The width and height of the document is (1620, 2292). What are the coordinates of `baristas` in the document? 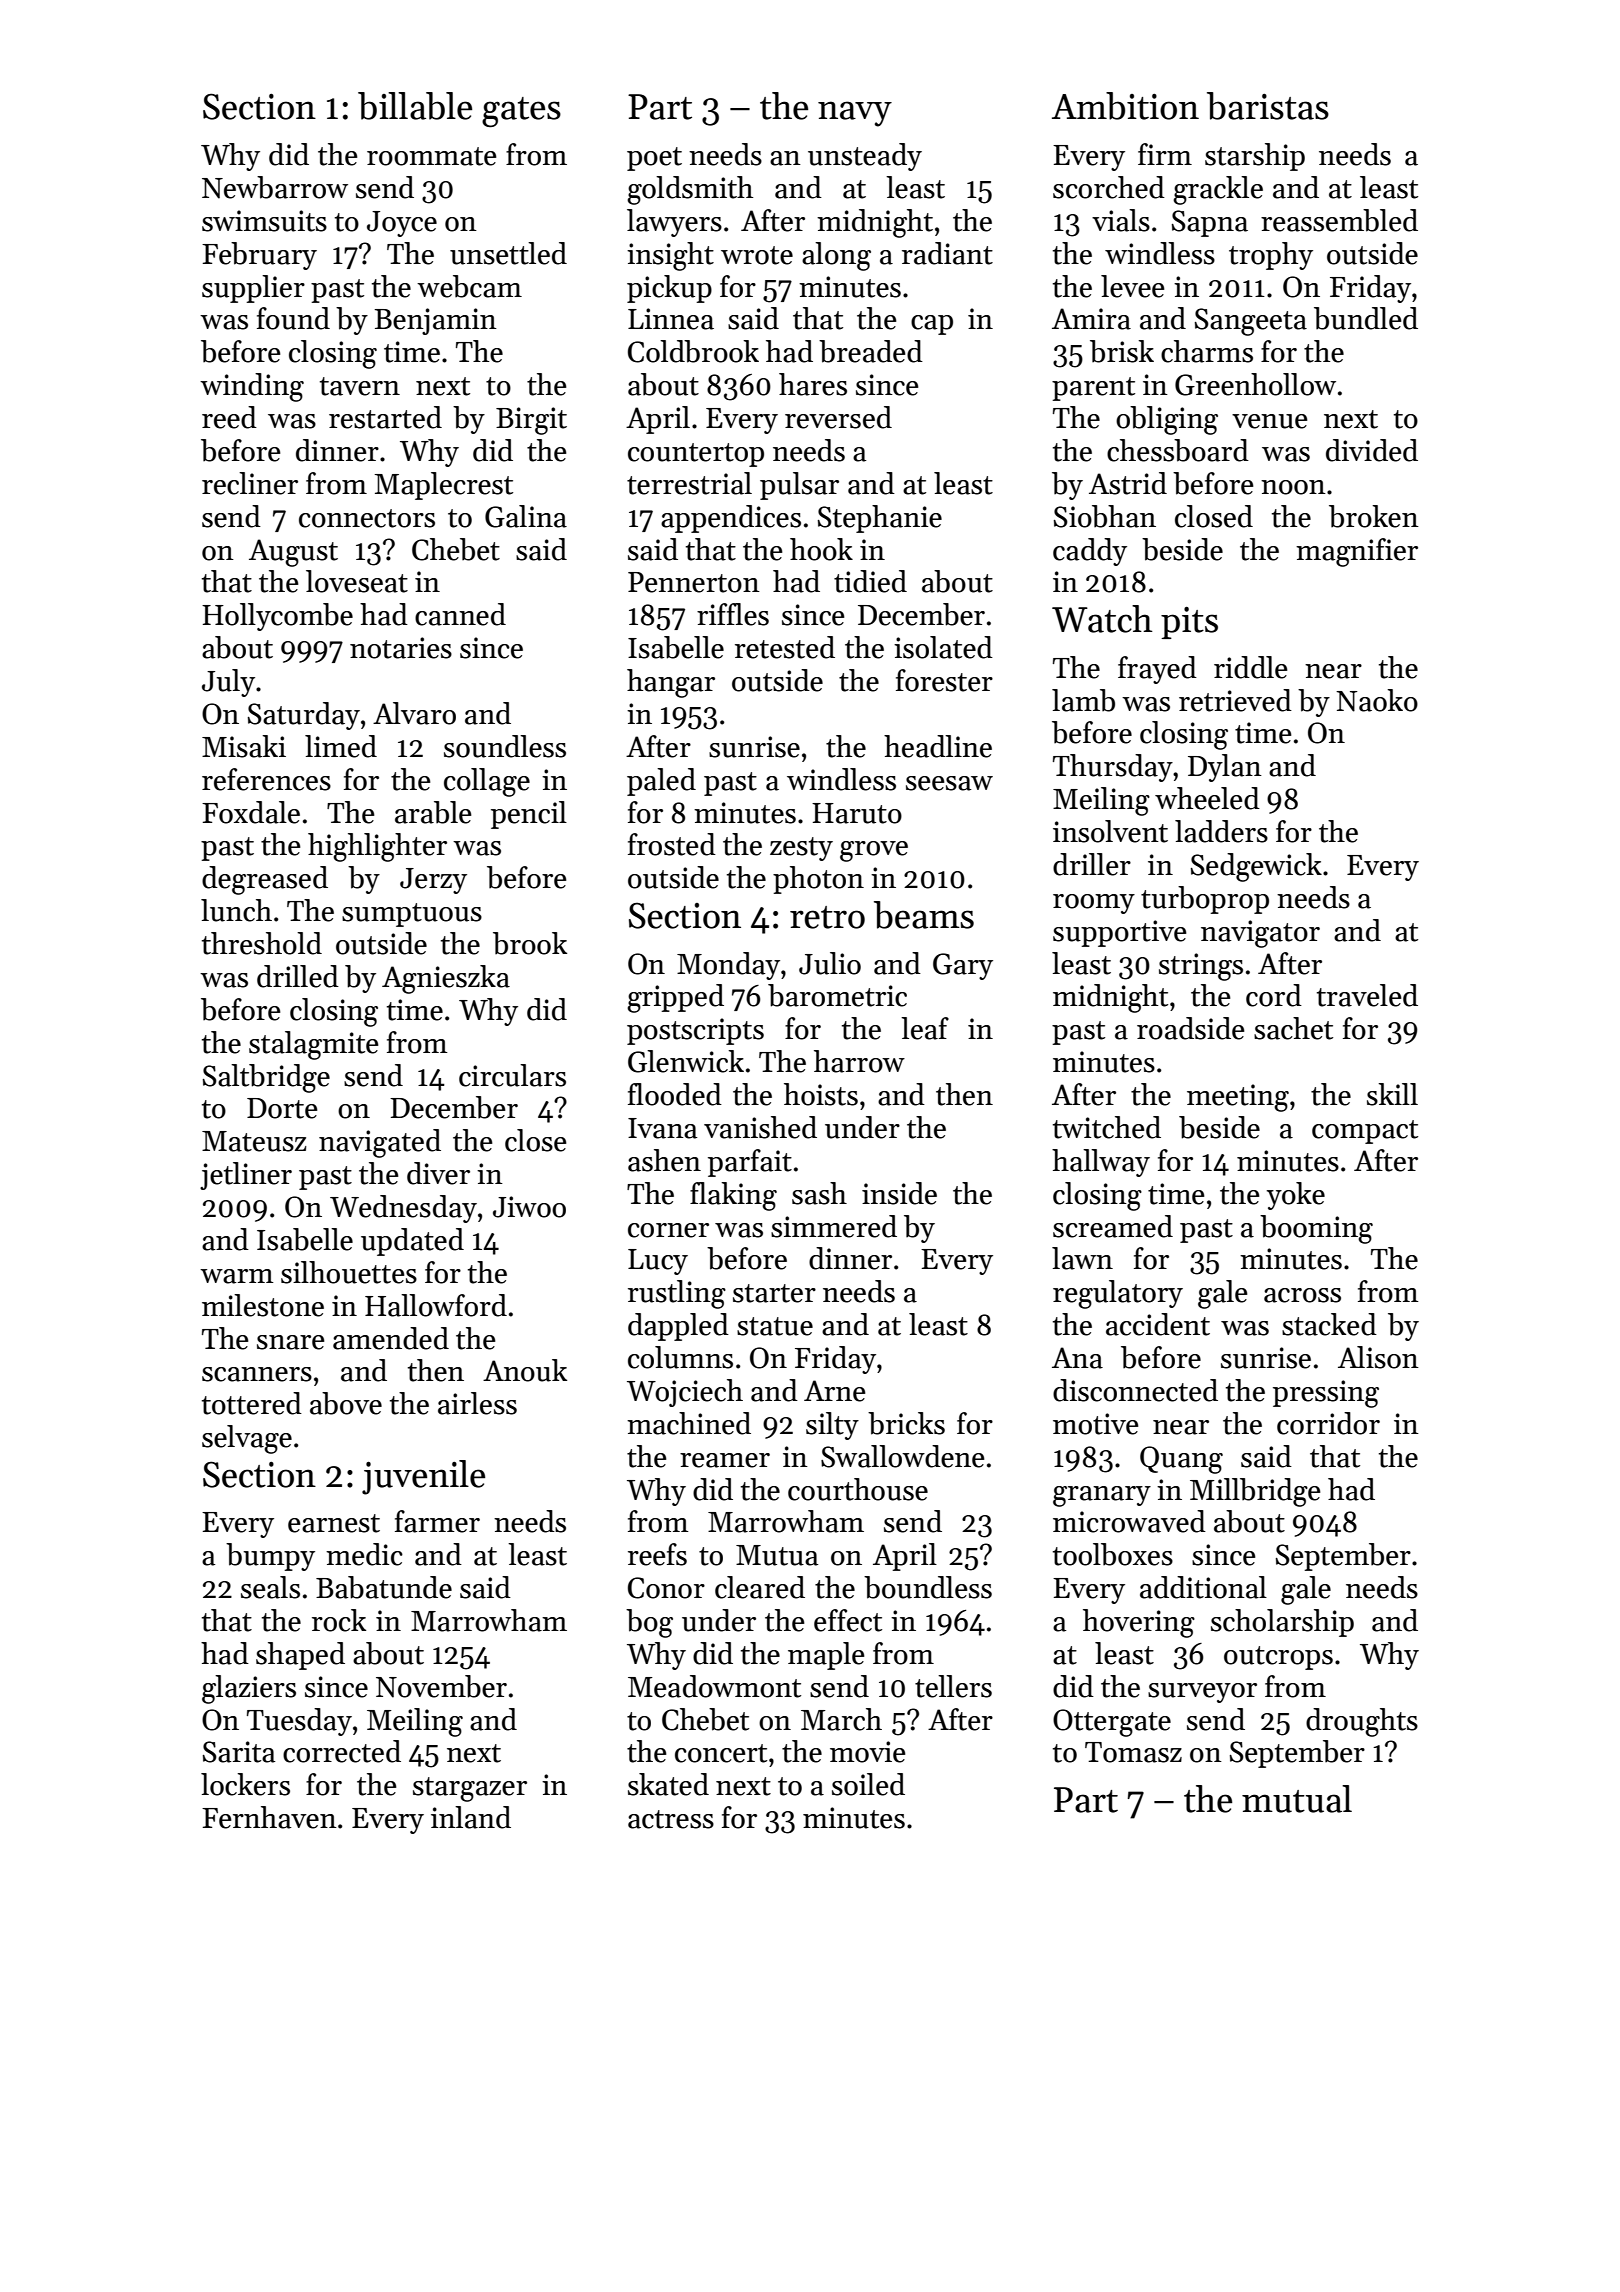 It's located at (1268, 106).
